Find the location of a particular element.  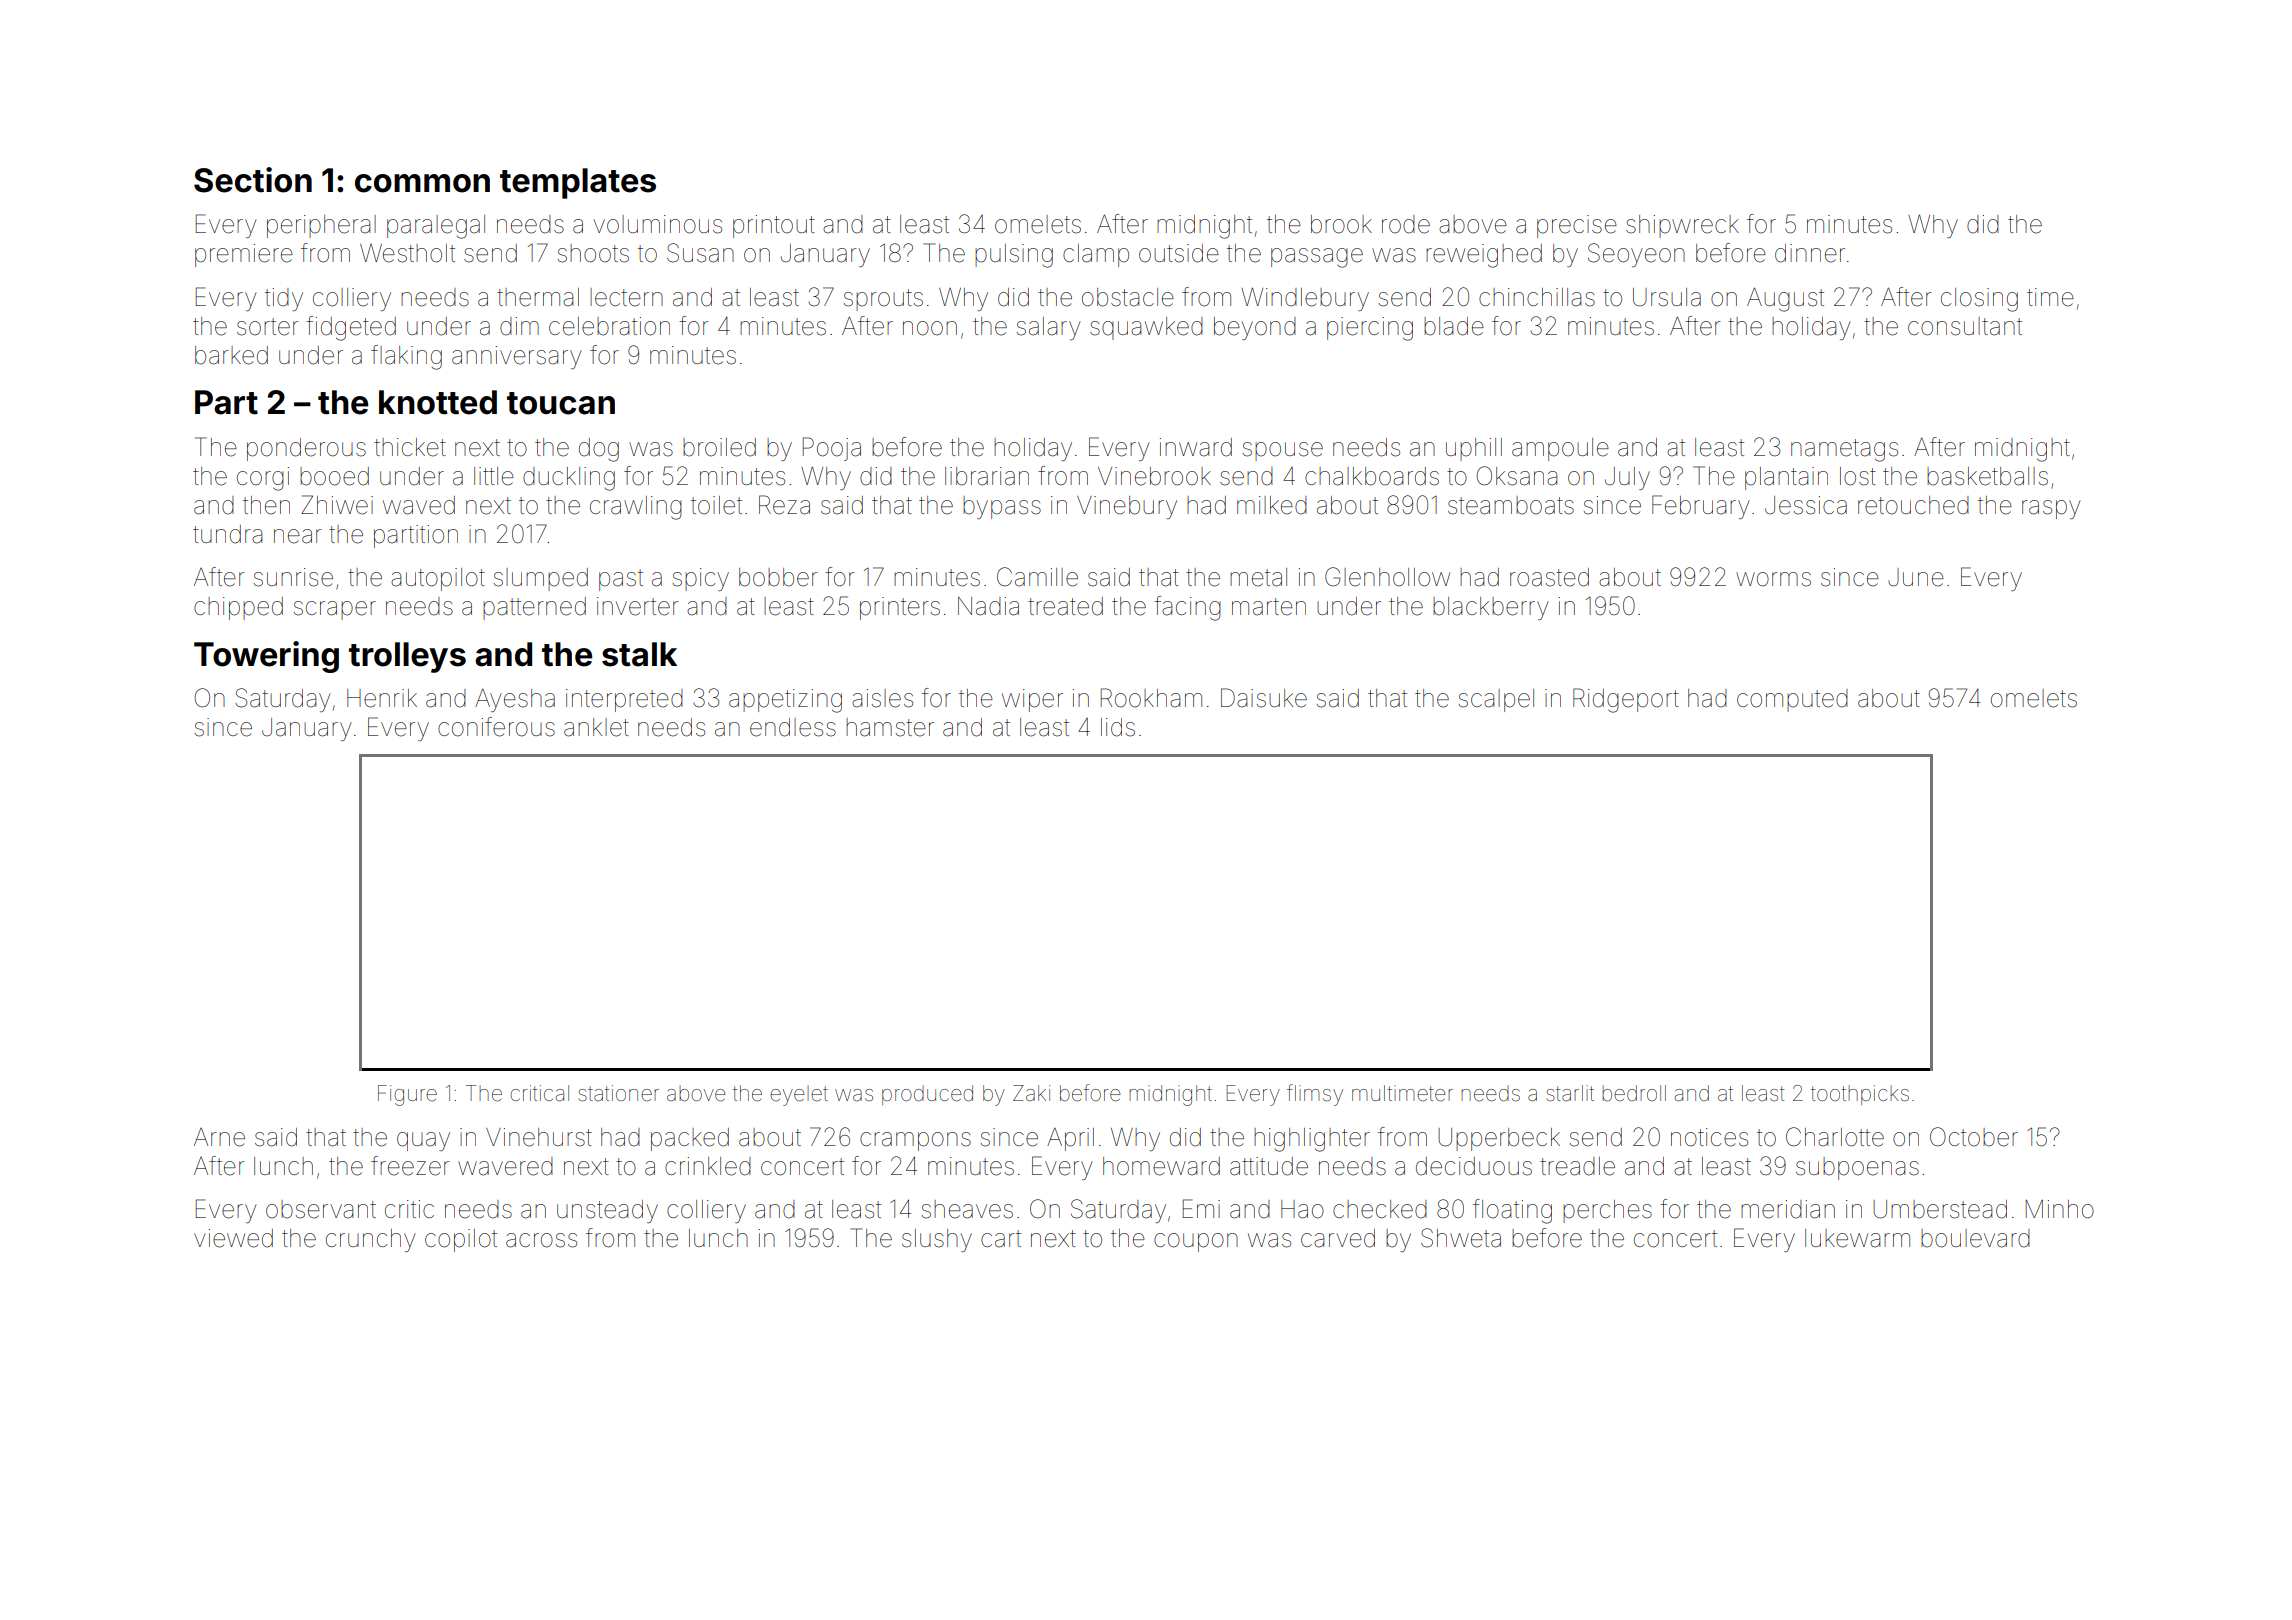

lids is located at coordinates (1118, 727).
